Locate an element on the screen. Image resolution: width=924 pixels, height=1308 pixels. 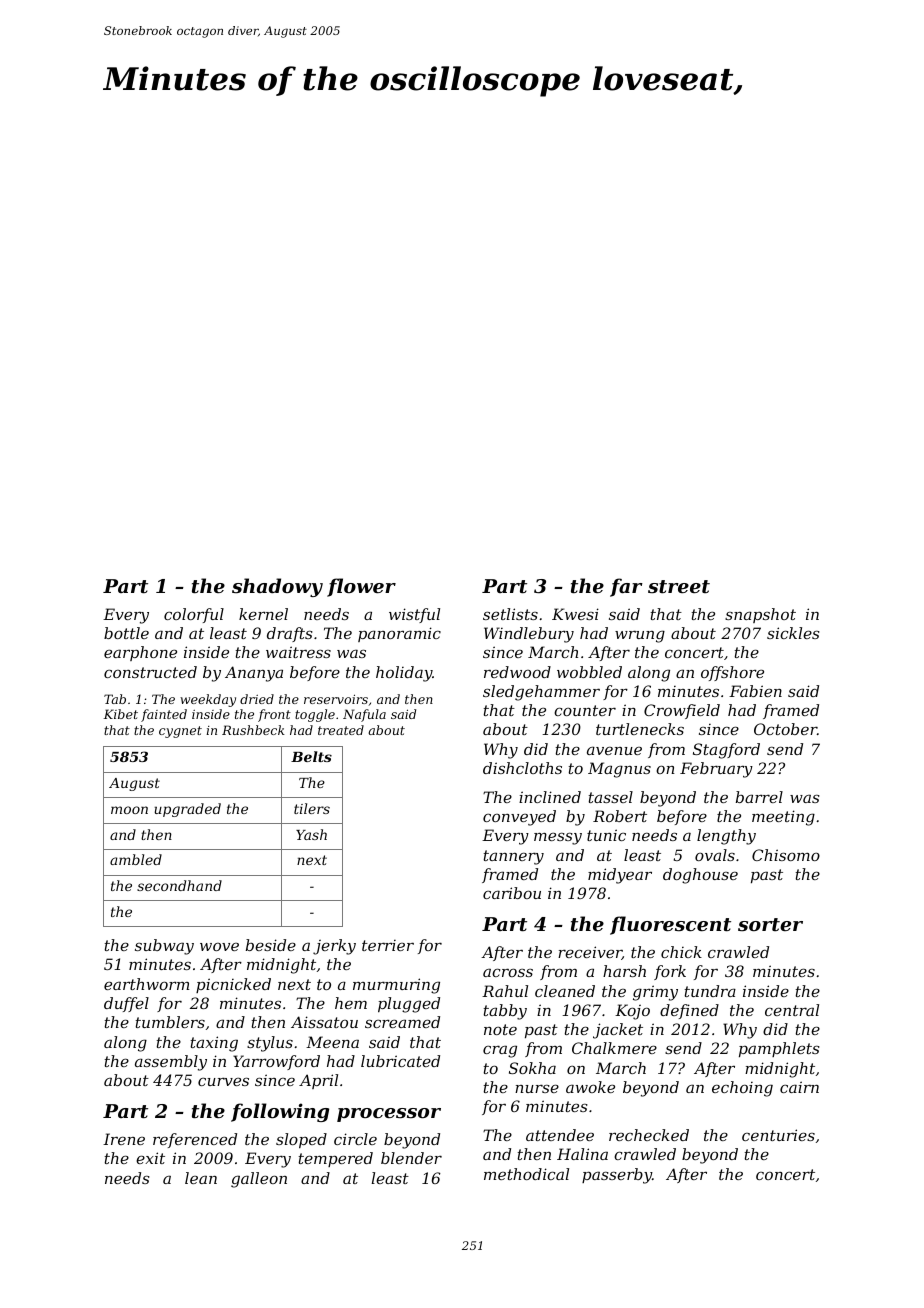
assembly is located at coordinates (171, 1063).
